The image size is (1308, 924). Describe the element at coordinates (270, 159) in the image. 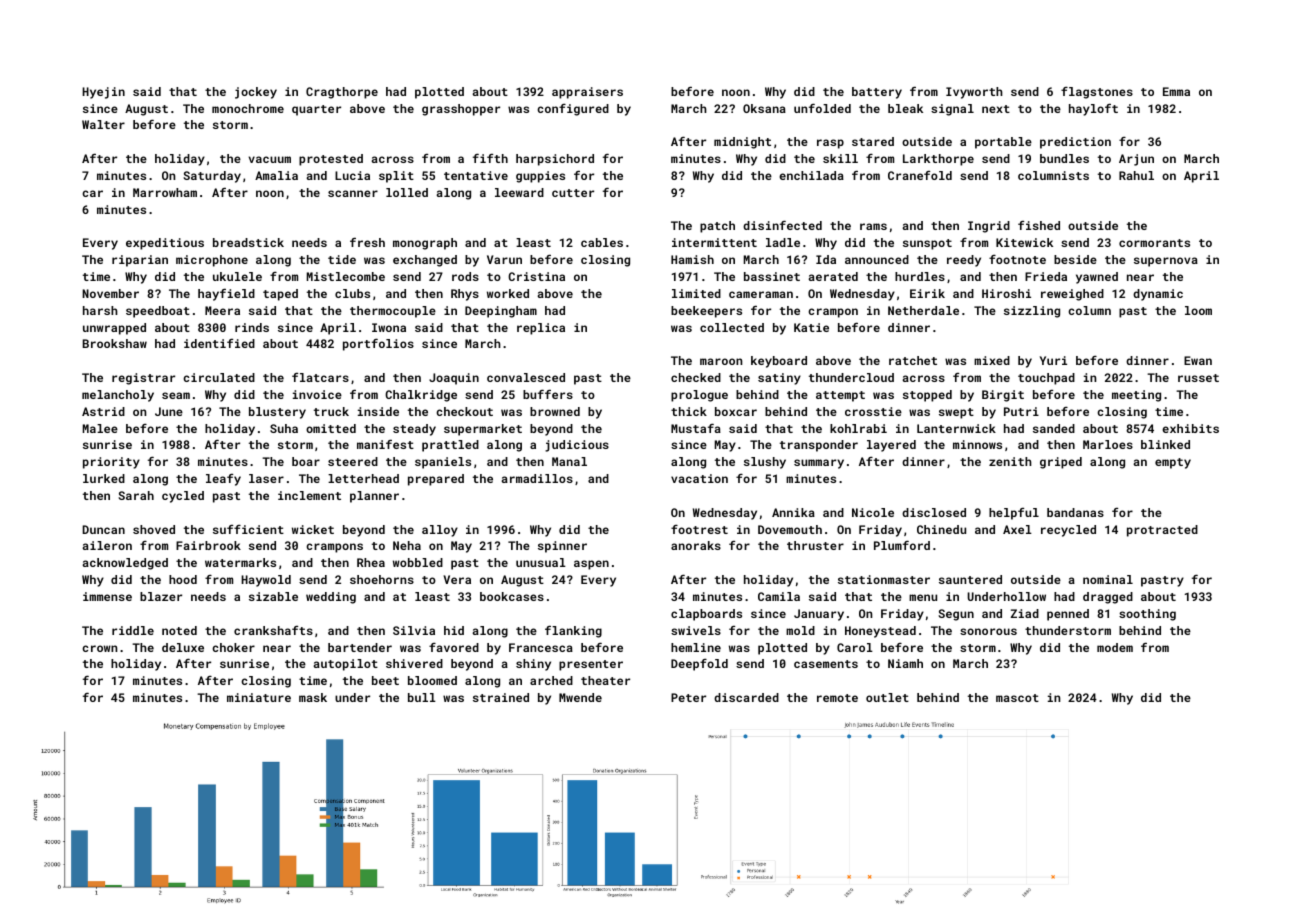

I see `vacuum` at that location.
